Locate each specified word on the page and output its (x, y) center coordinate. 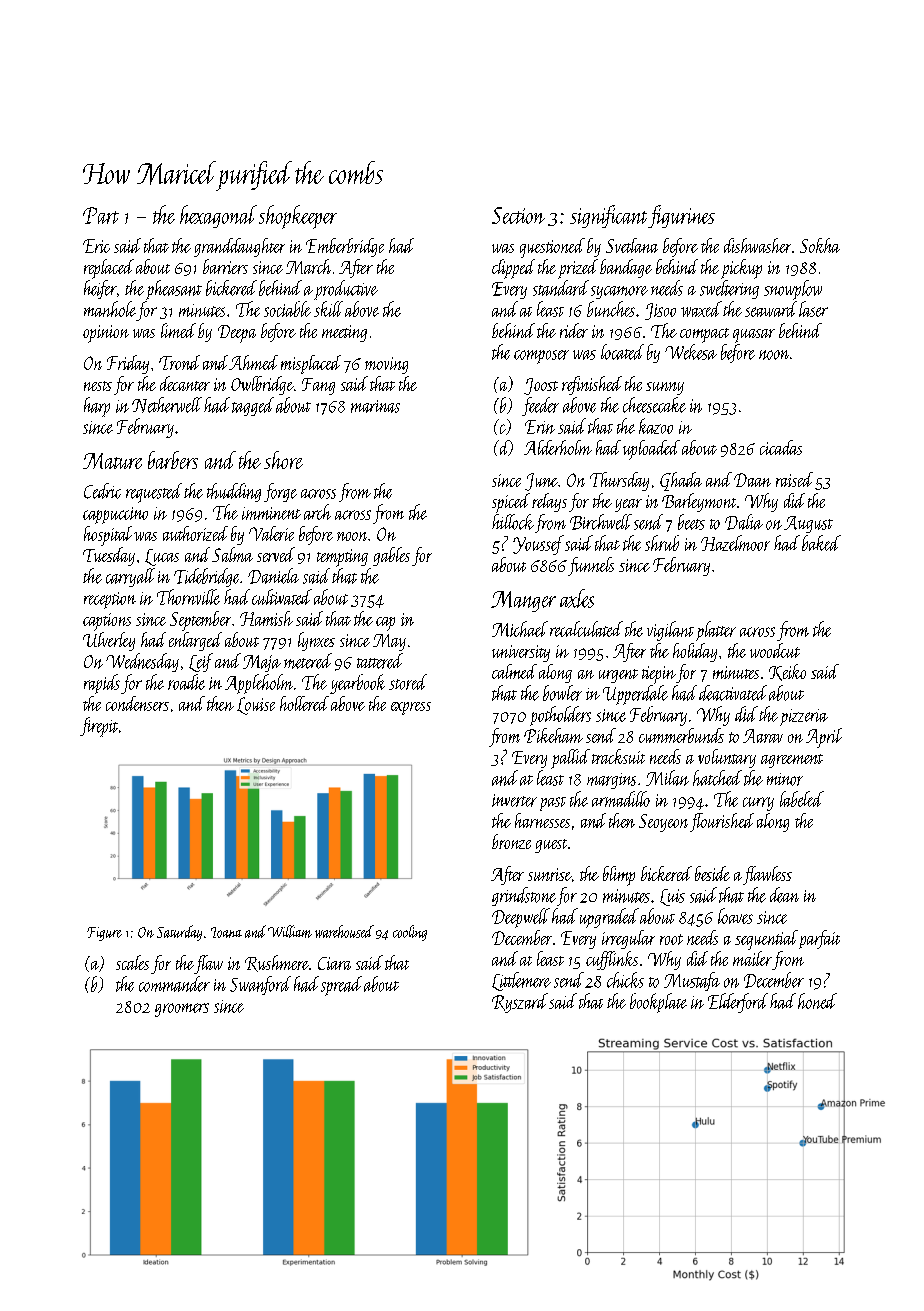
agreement (792, 761)
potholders (560, 716)
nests (98, 386)
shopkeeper (298, 217)
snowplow (793, 290)
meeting (344, 333)
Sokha (820, 245)
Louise (256, 706)
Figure (104, 934)
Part (101, 215)
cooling (410, 933)
